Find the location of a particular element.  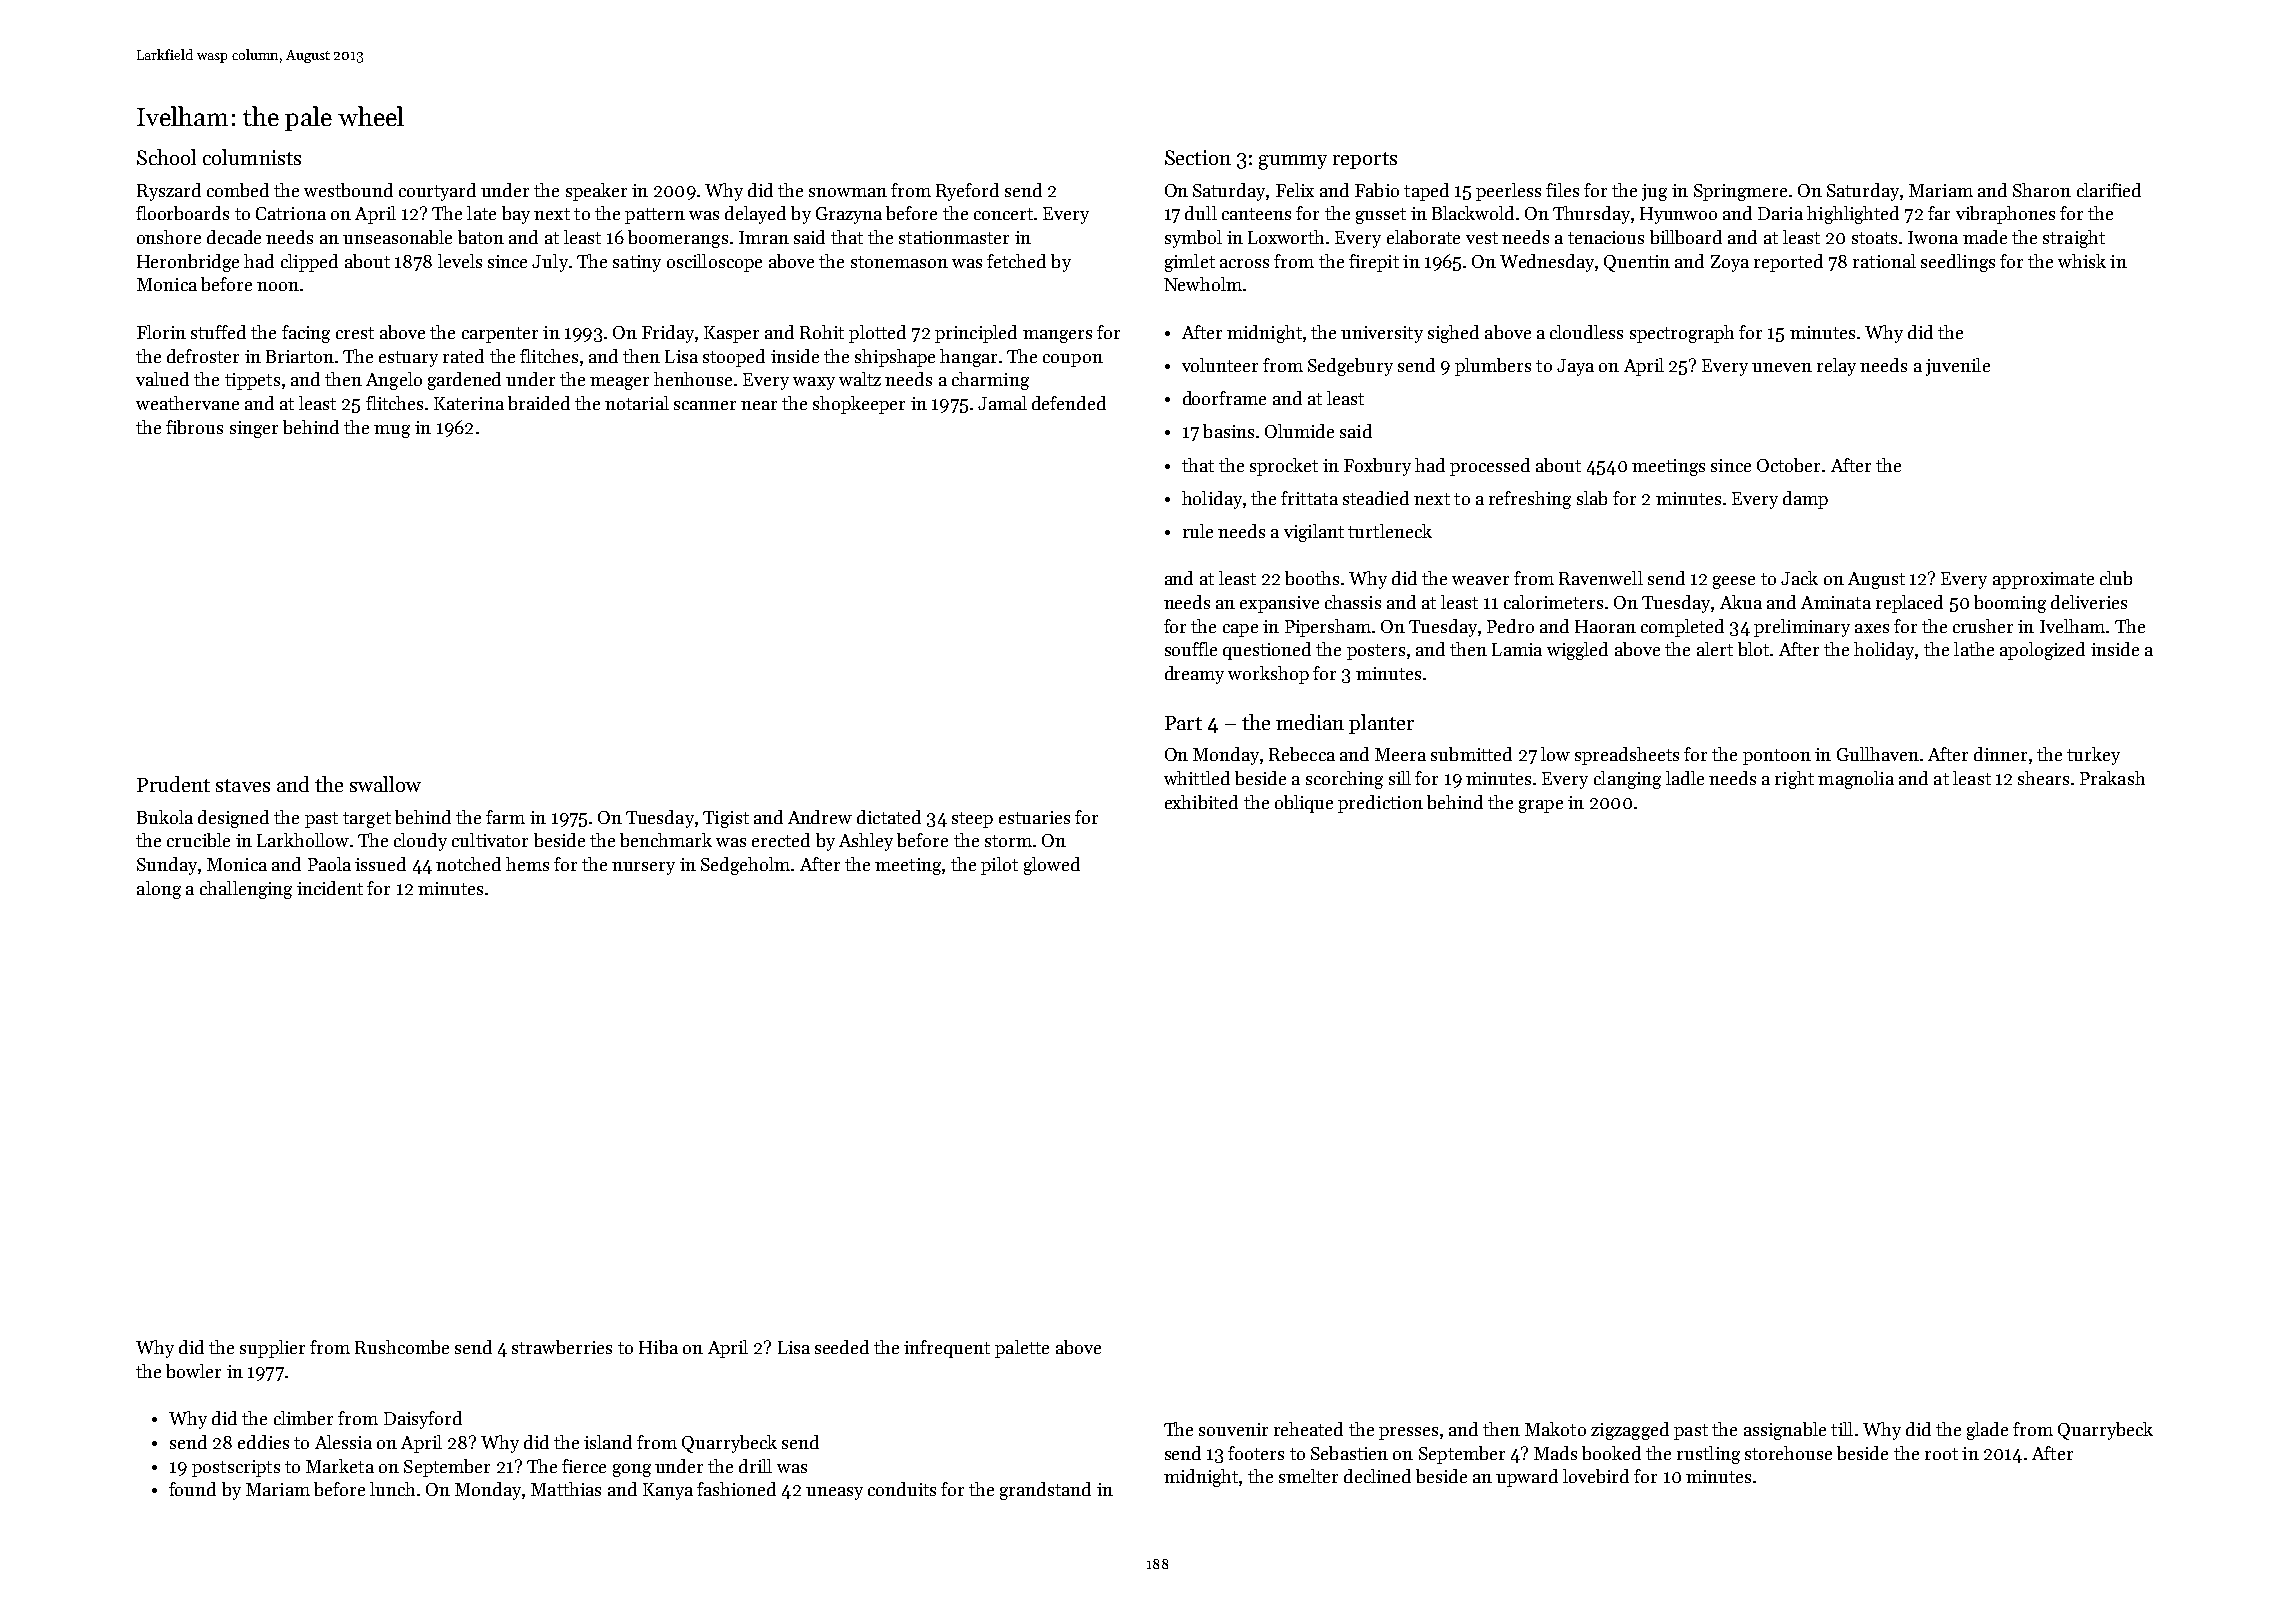

preliminary is located at coordinates (1802, 628).
